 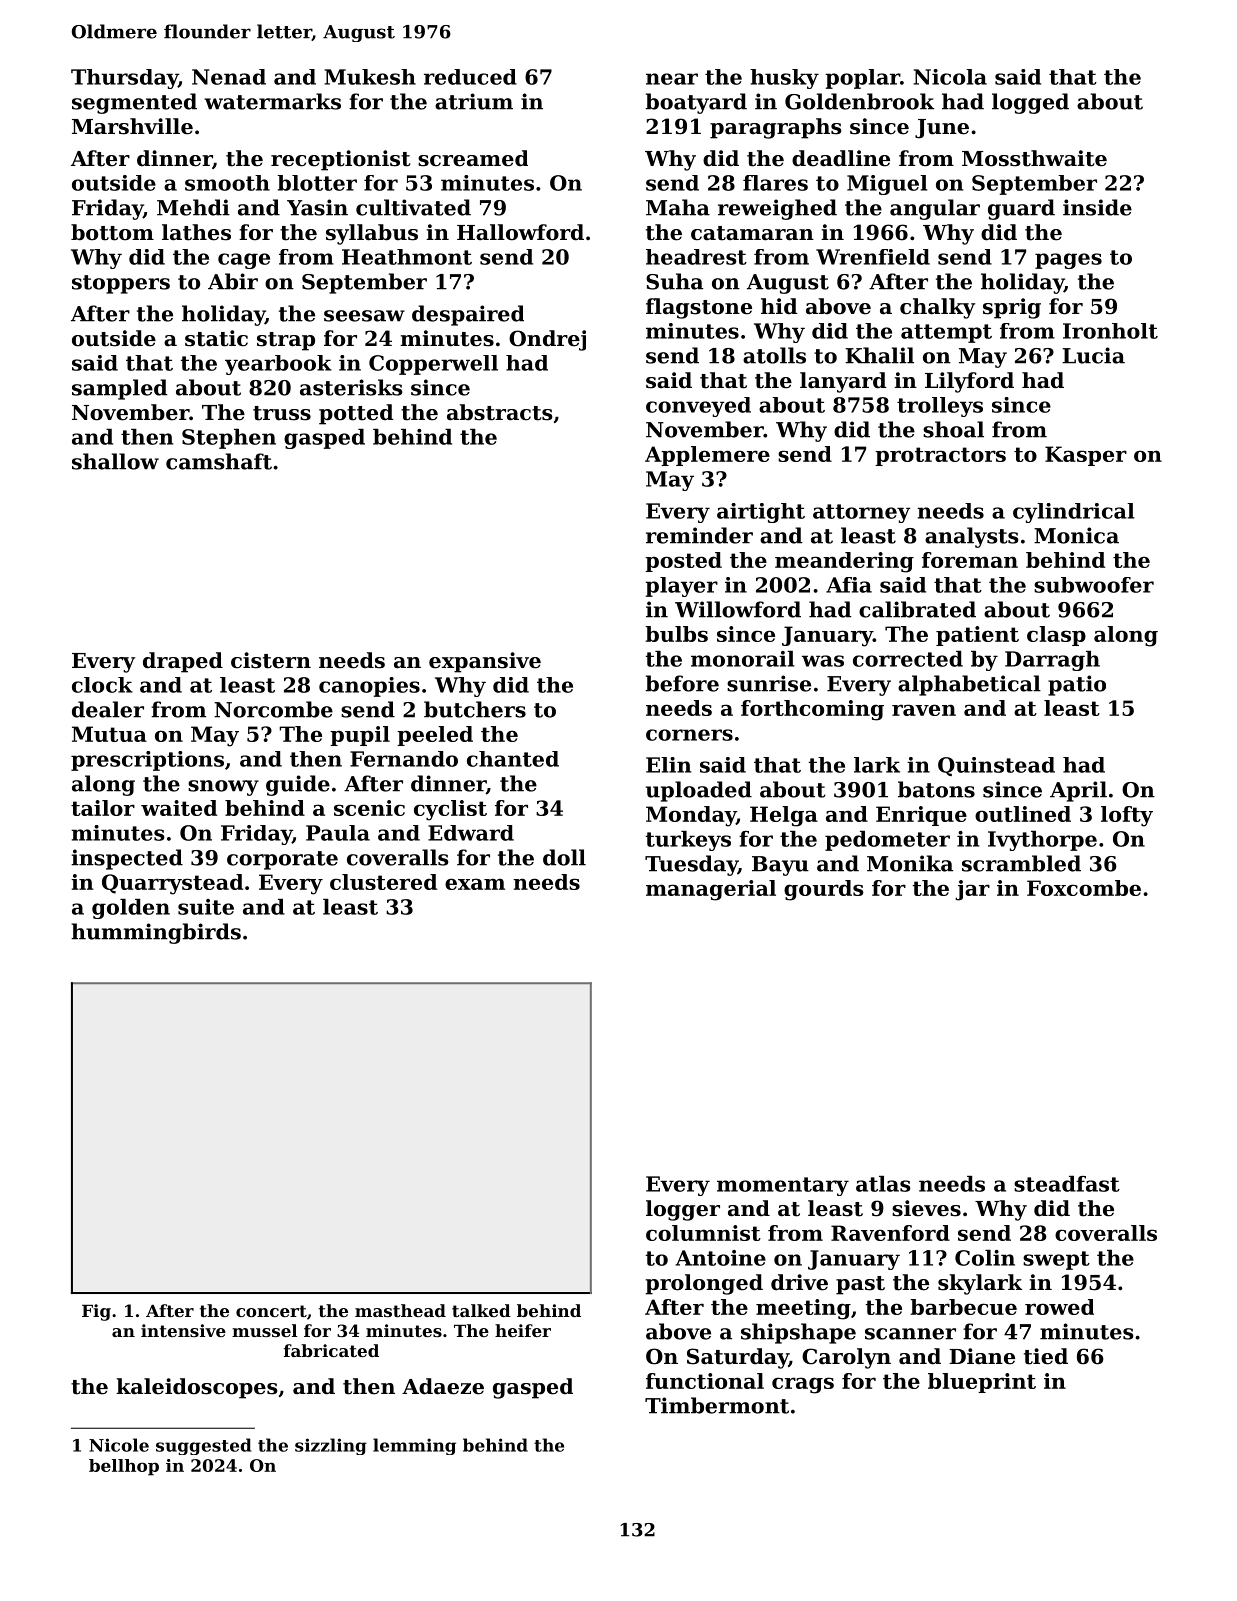 I want to click on smooth, so click(x=227, y=183).
